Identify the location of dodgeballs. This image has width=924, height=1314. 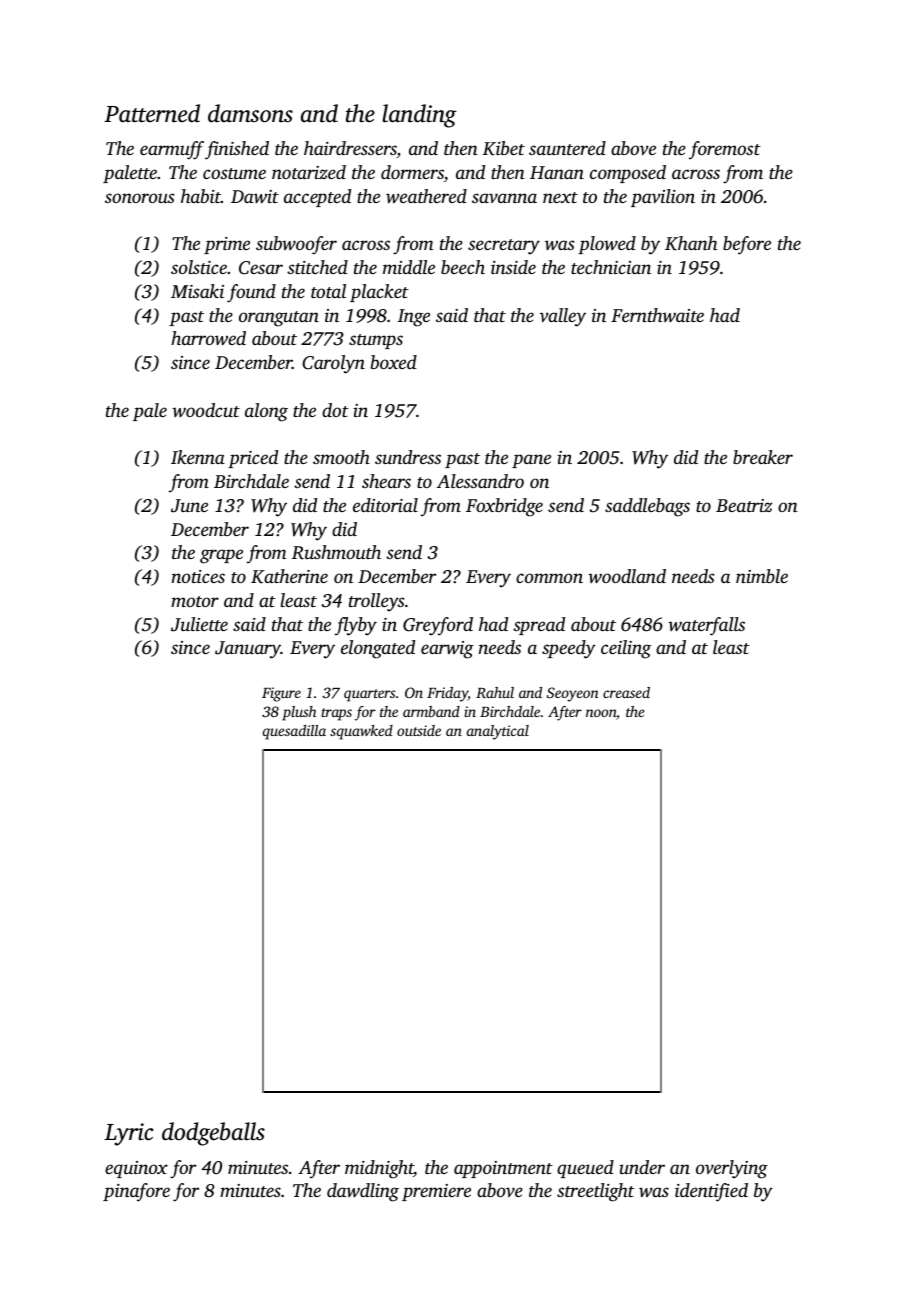
(213, 1134).
